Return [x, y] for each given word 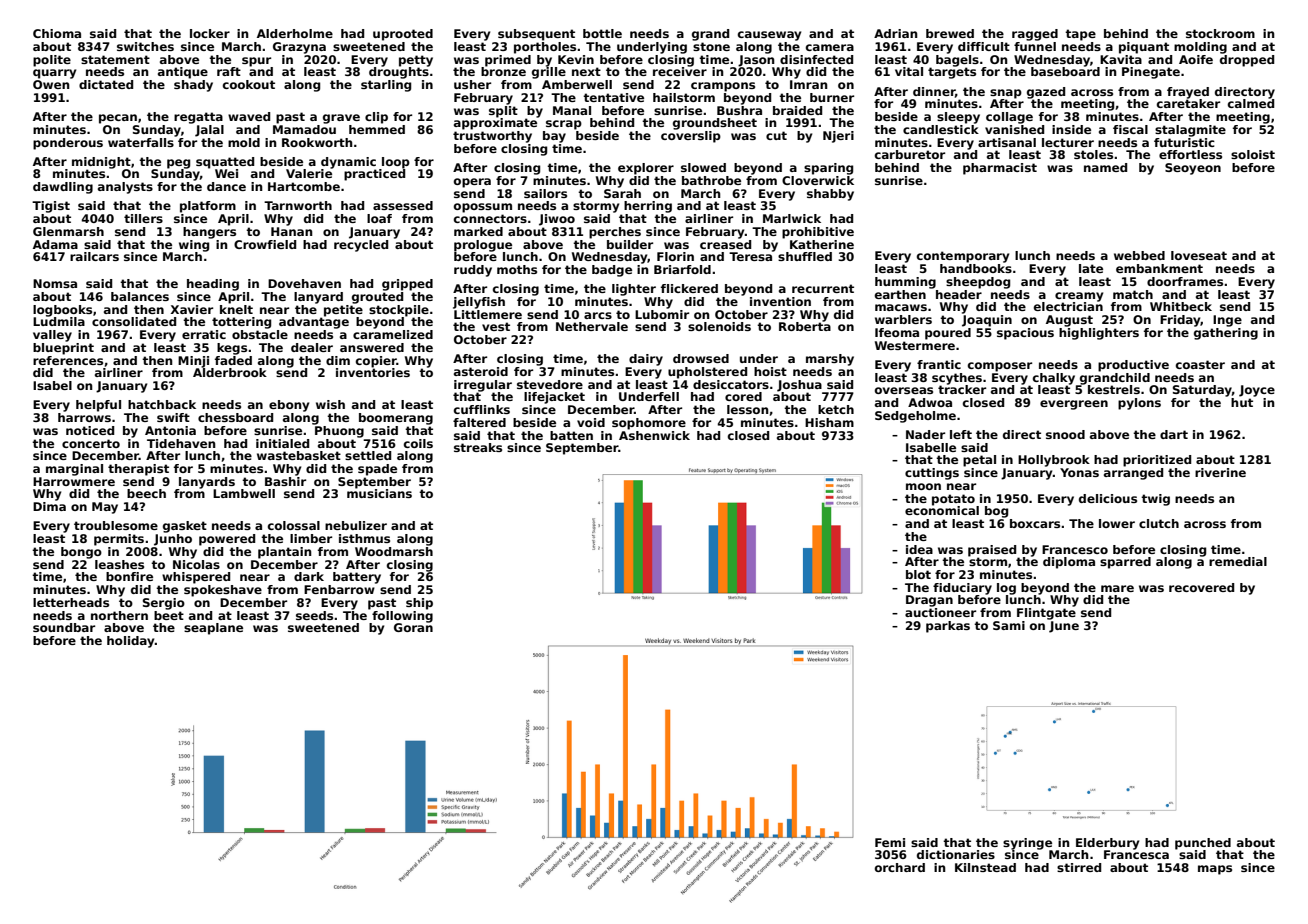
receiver [680, 71]
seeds [314, 615]
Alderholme [295, 33]
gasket [185, 527]
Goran [413, 627]
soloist [1253, 154]
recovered [1201, 587]
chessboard [235, 417]
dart [1174, 434]
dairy [646, 360]
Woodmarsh [394, 551]
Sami [1009, 625]
